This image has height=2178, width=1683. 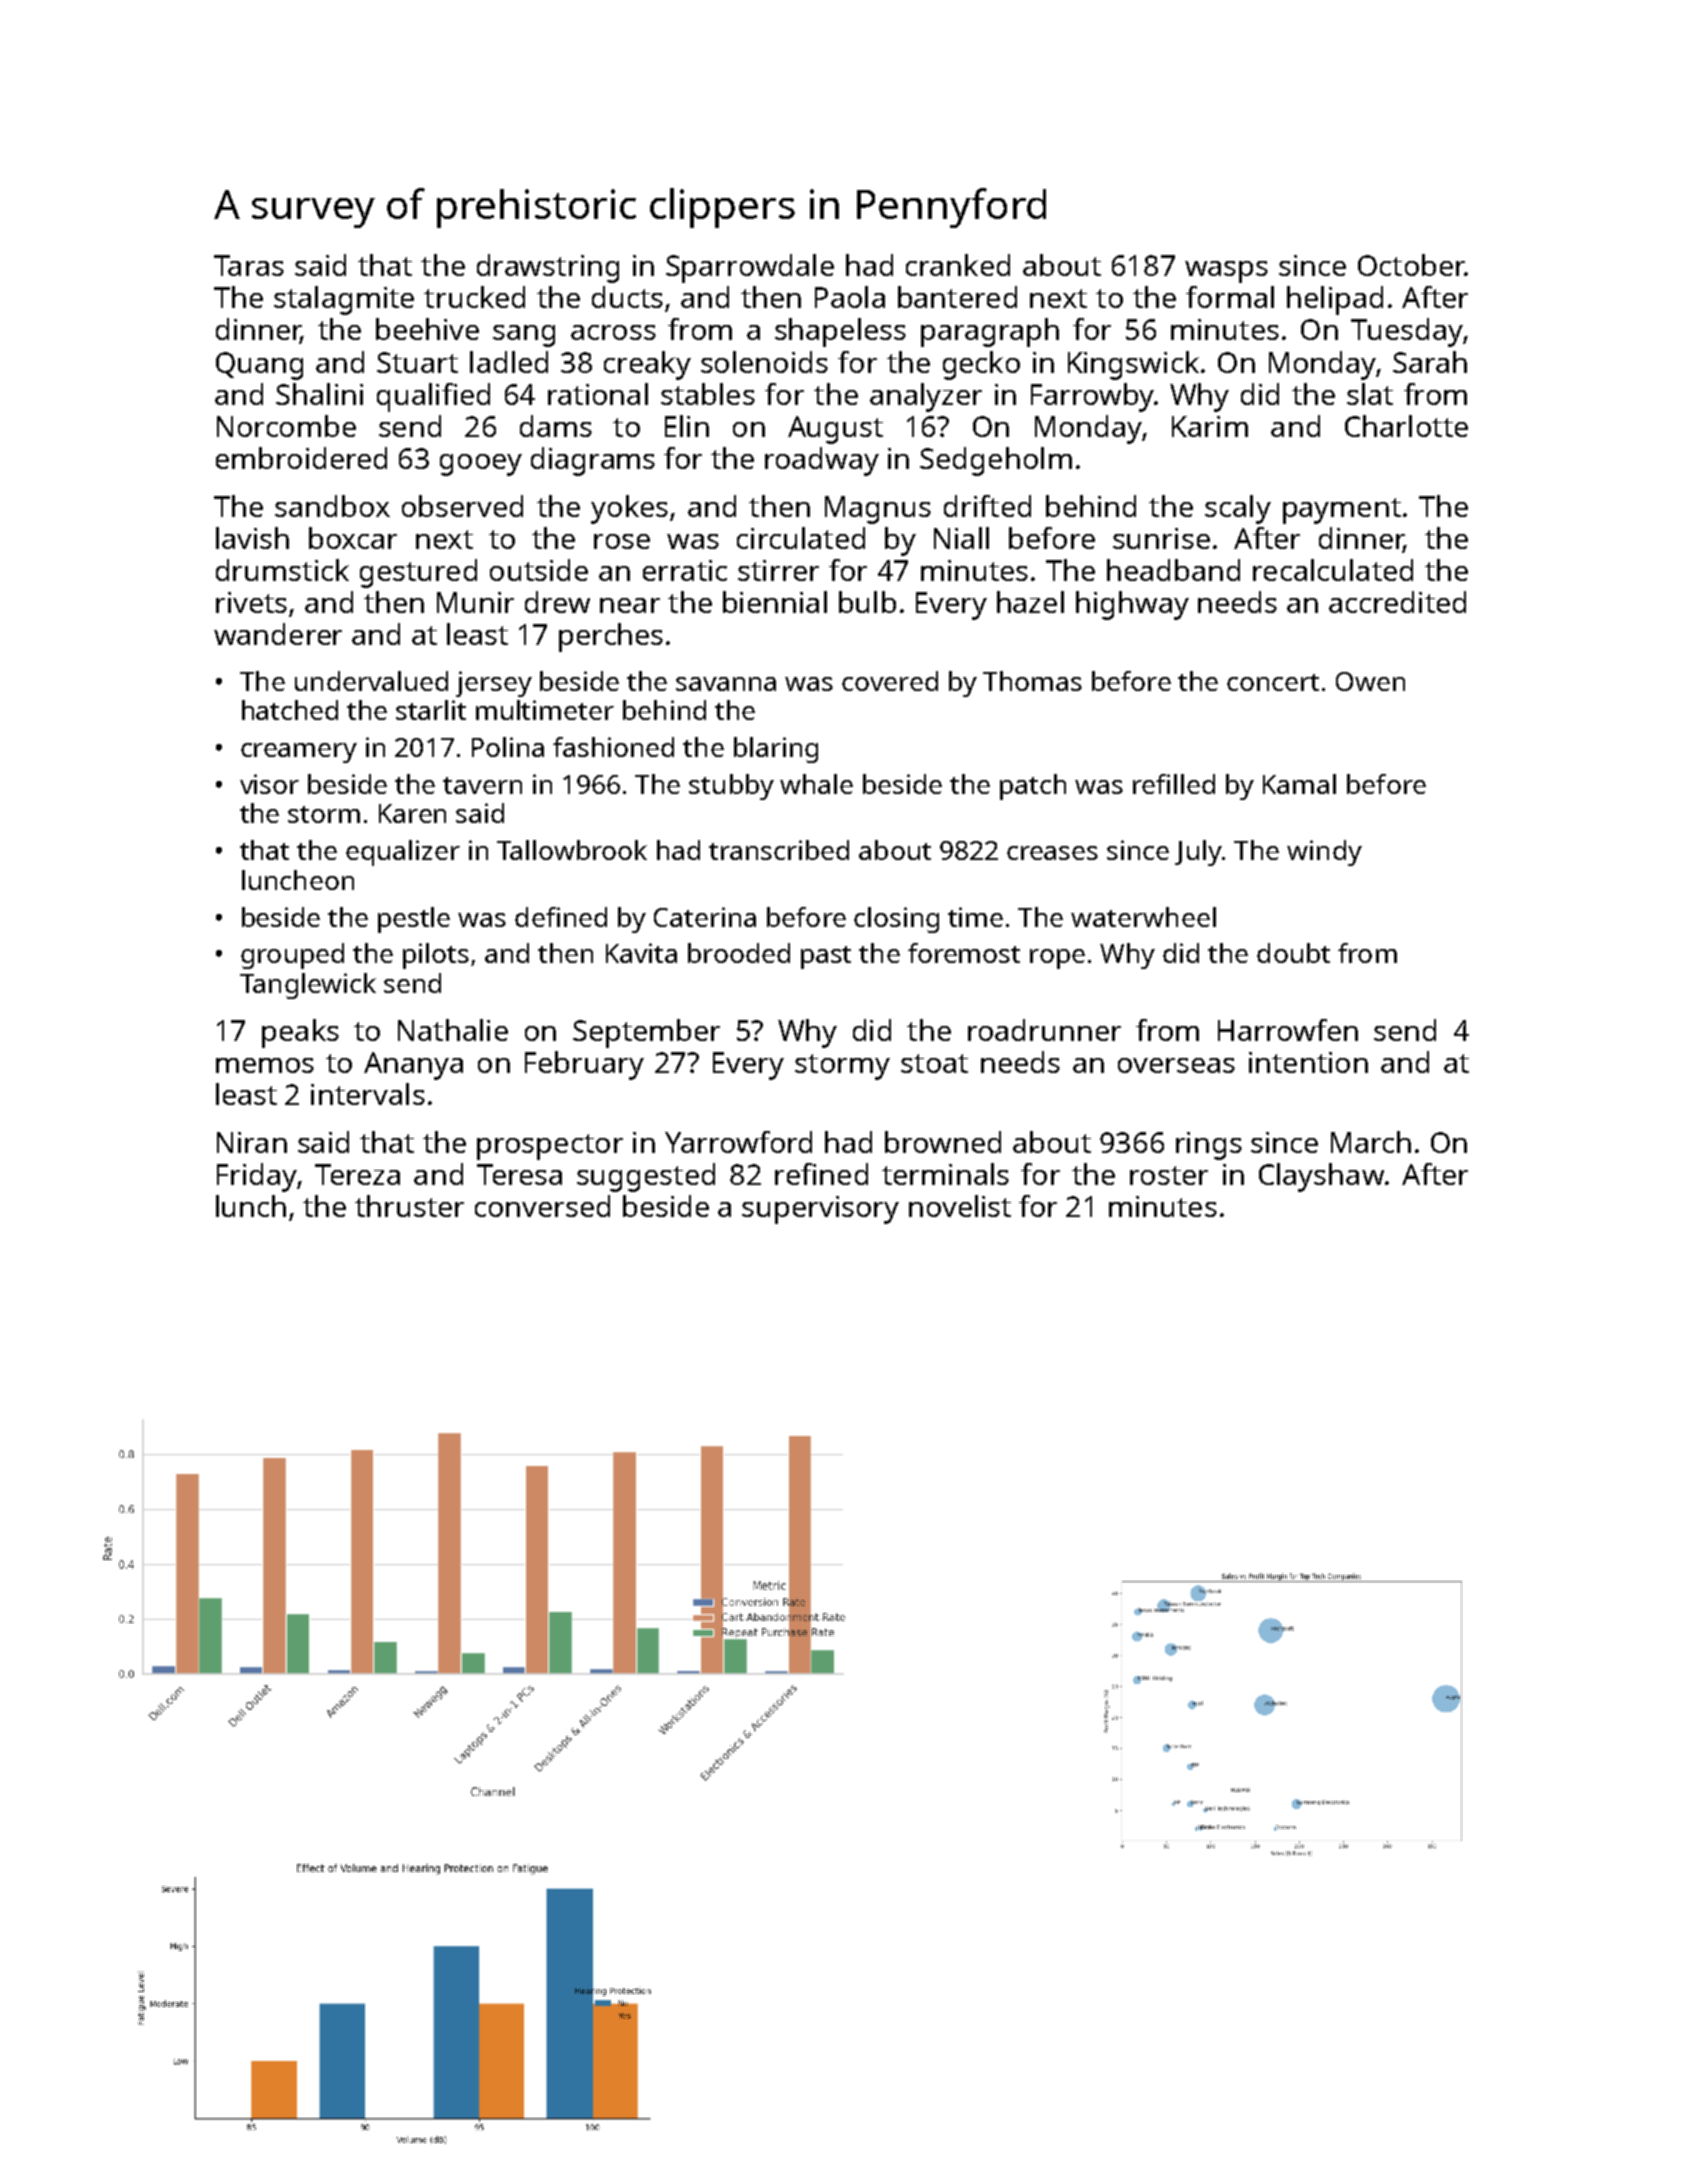 What do you see at coordinates (251, 602) in the image?
I see `rivets` at bounding box center [251, 602].
